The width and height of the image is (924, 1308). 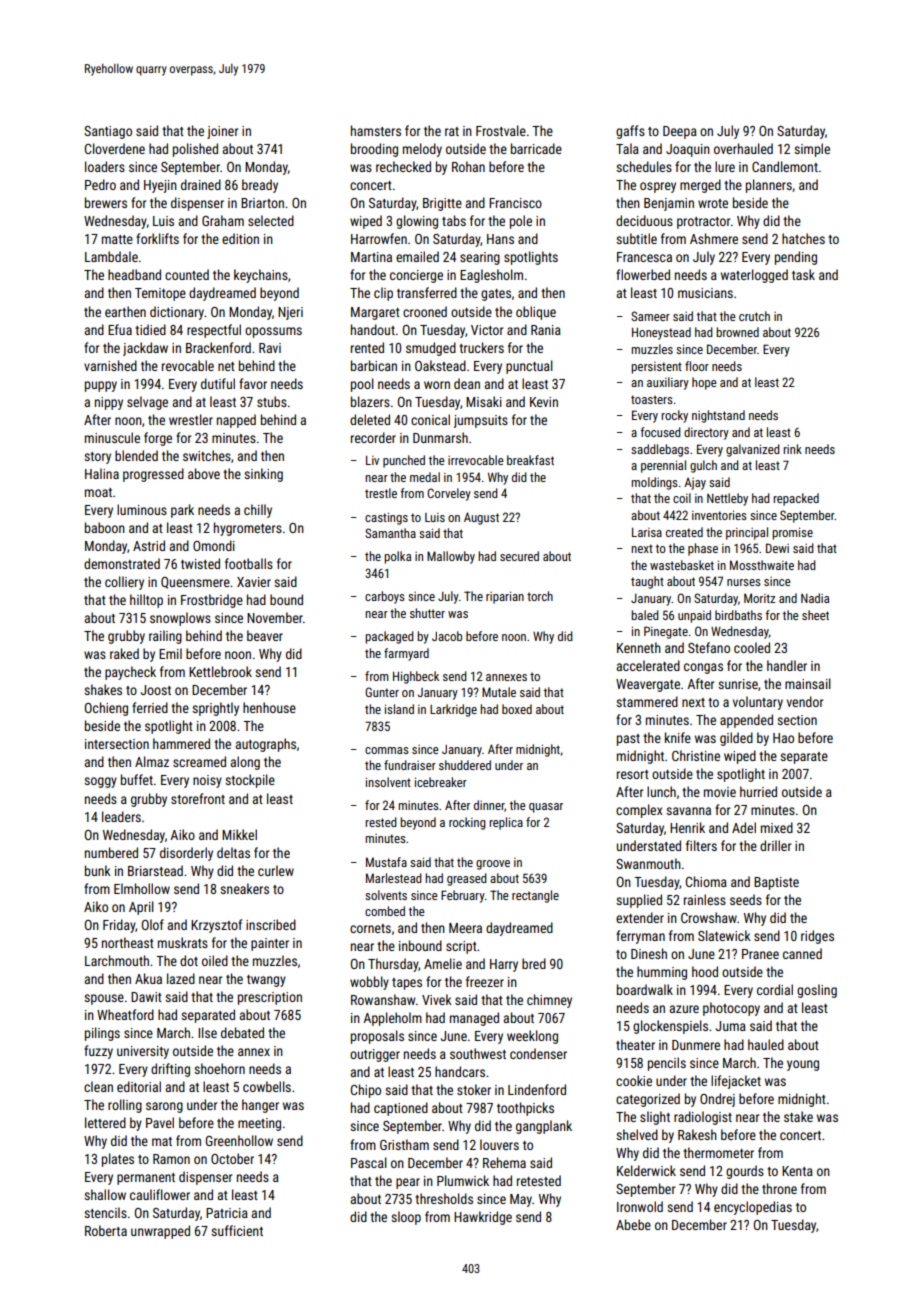 I want to click on painter, so click(x=270, y=944).
